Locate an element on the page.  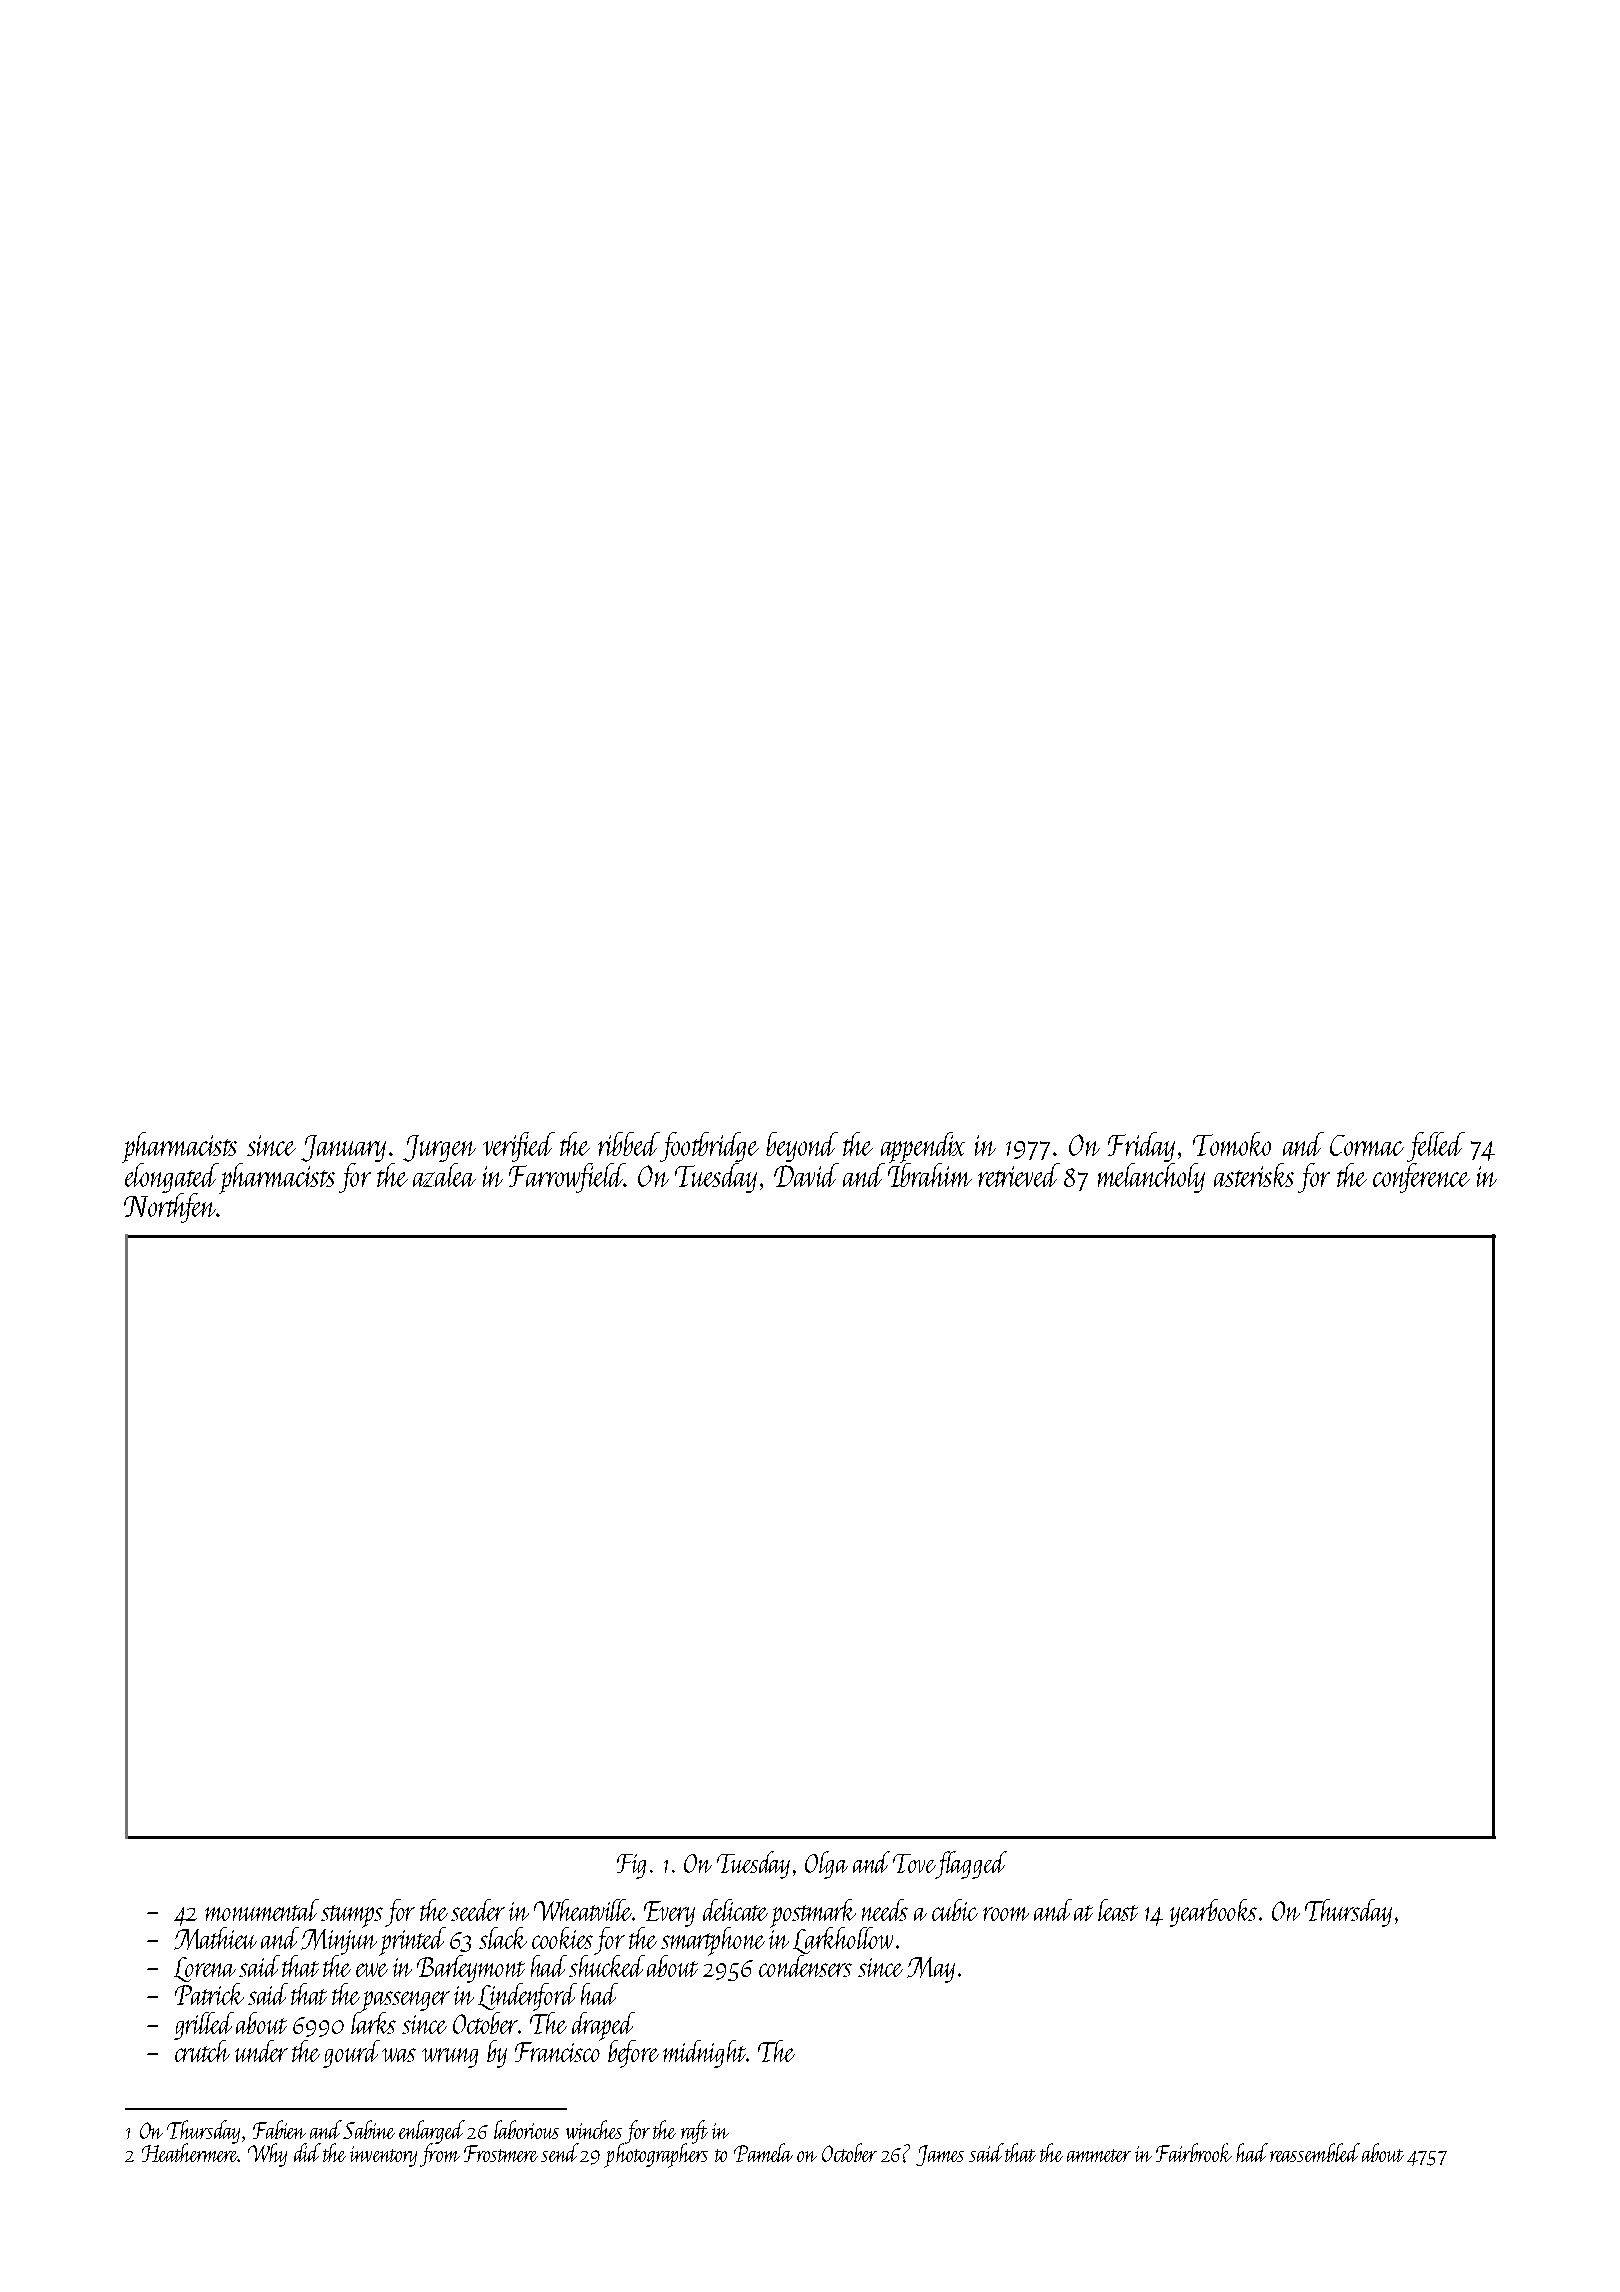
send is located at coordinates (560, 2152).
